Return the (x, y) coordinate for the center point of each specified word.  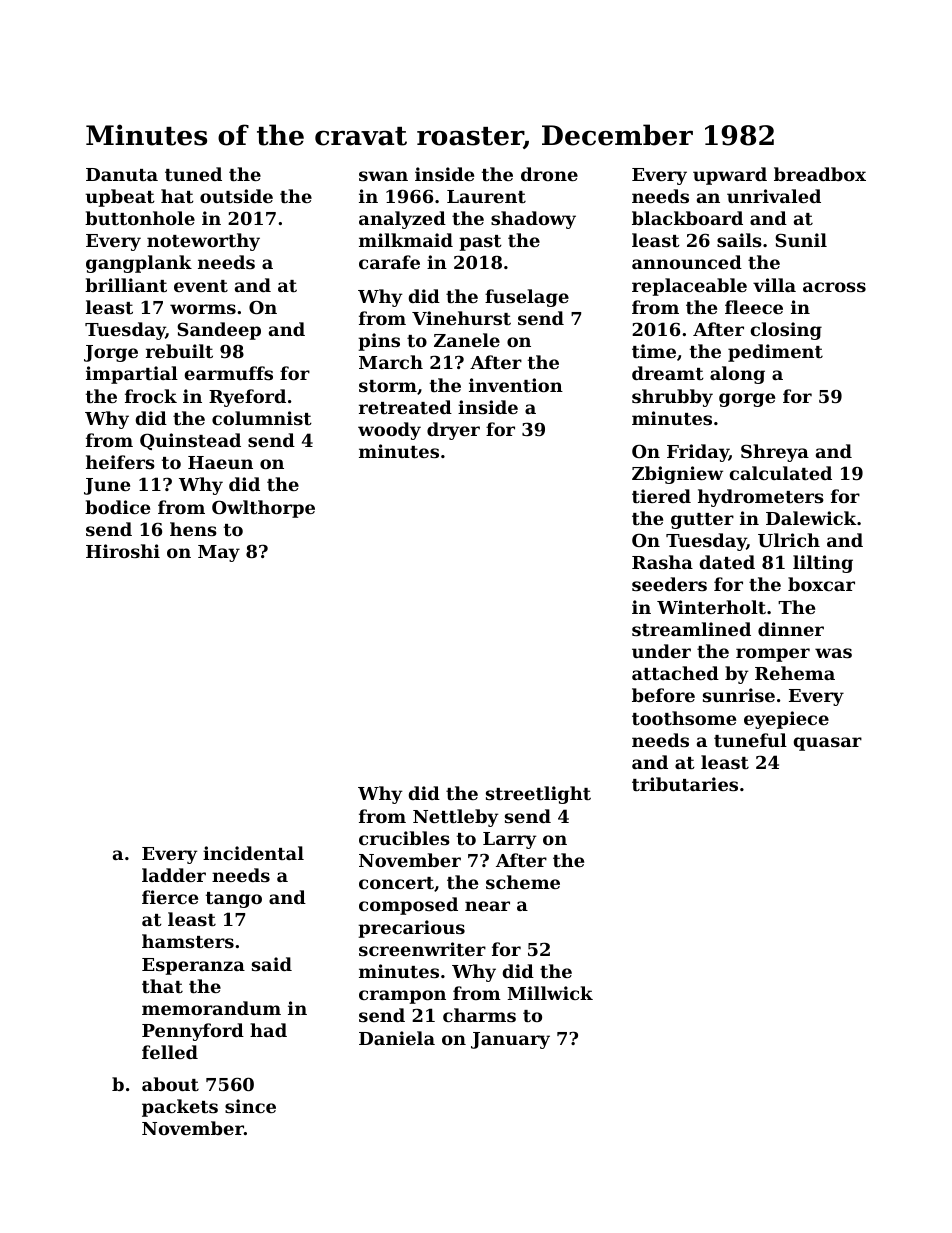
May (219, 553)
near (487, 906)
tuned (193, 174)
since (250, 1106)
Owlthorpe (263, 509)
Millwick (550, 993)
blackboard (687, 218)
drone (549, 174)
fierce (170, 897)
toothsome (684, 718)
